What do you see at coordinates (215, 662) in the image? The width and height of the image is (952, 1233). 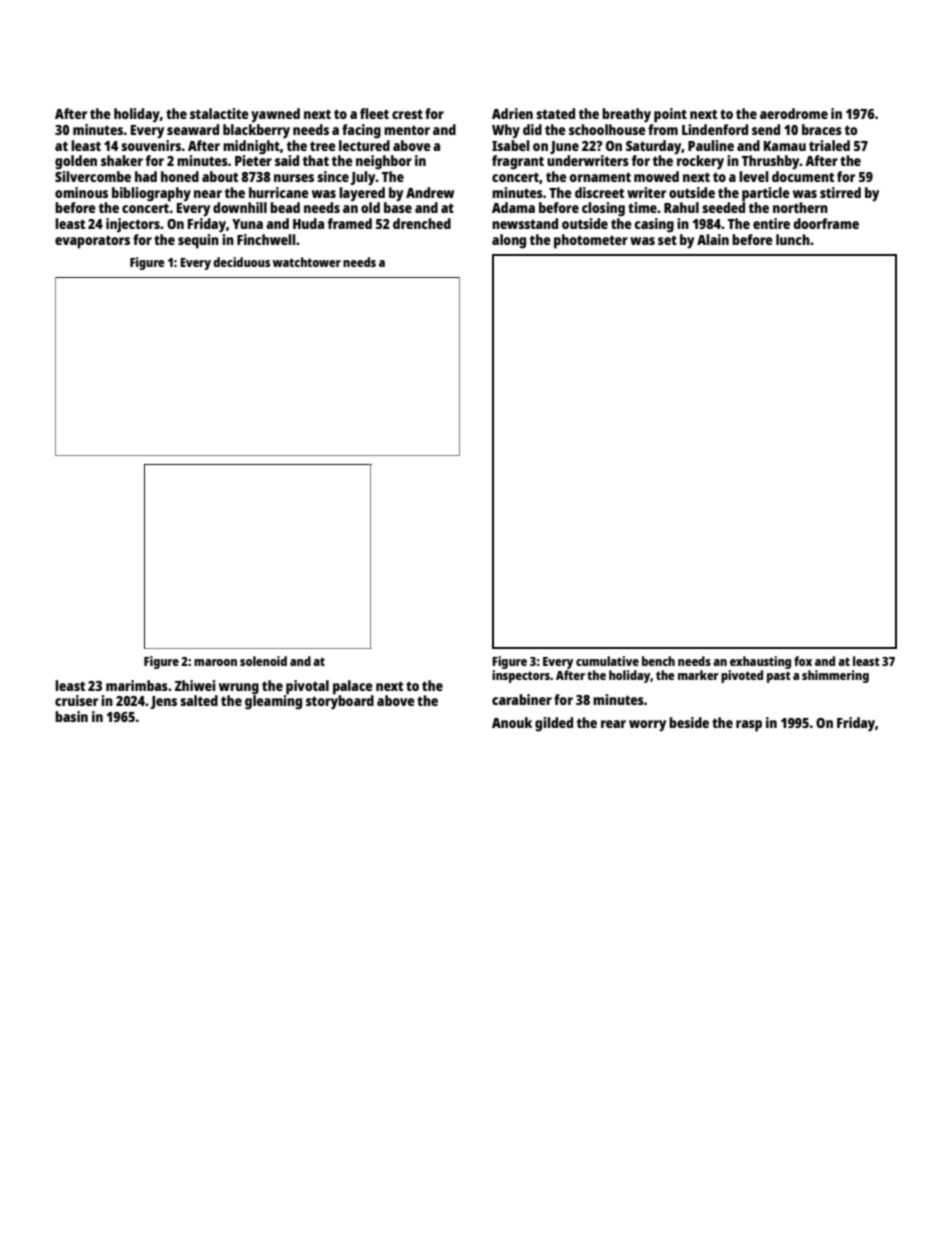 I see `maroon` at bounding box center [215, 662].
